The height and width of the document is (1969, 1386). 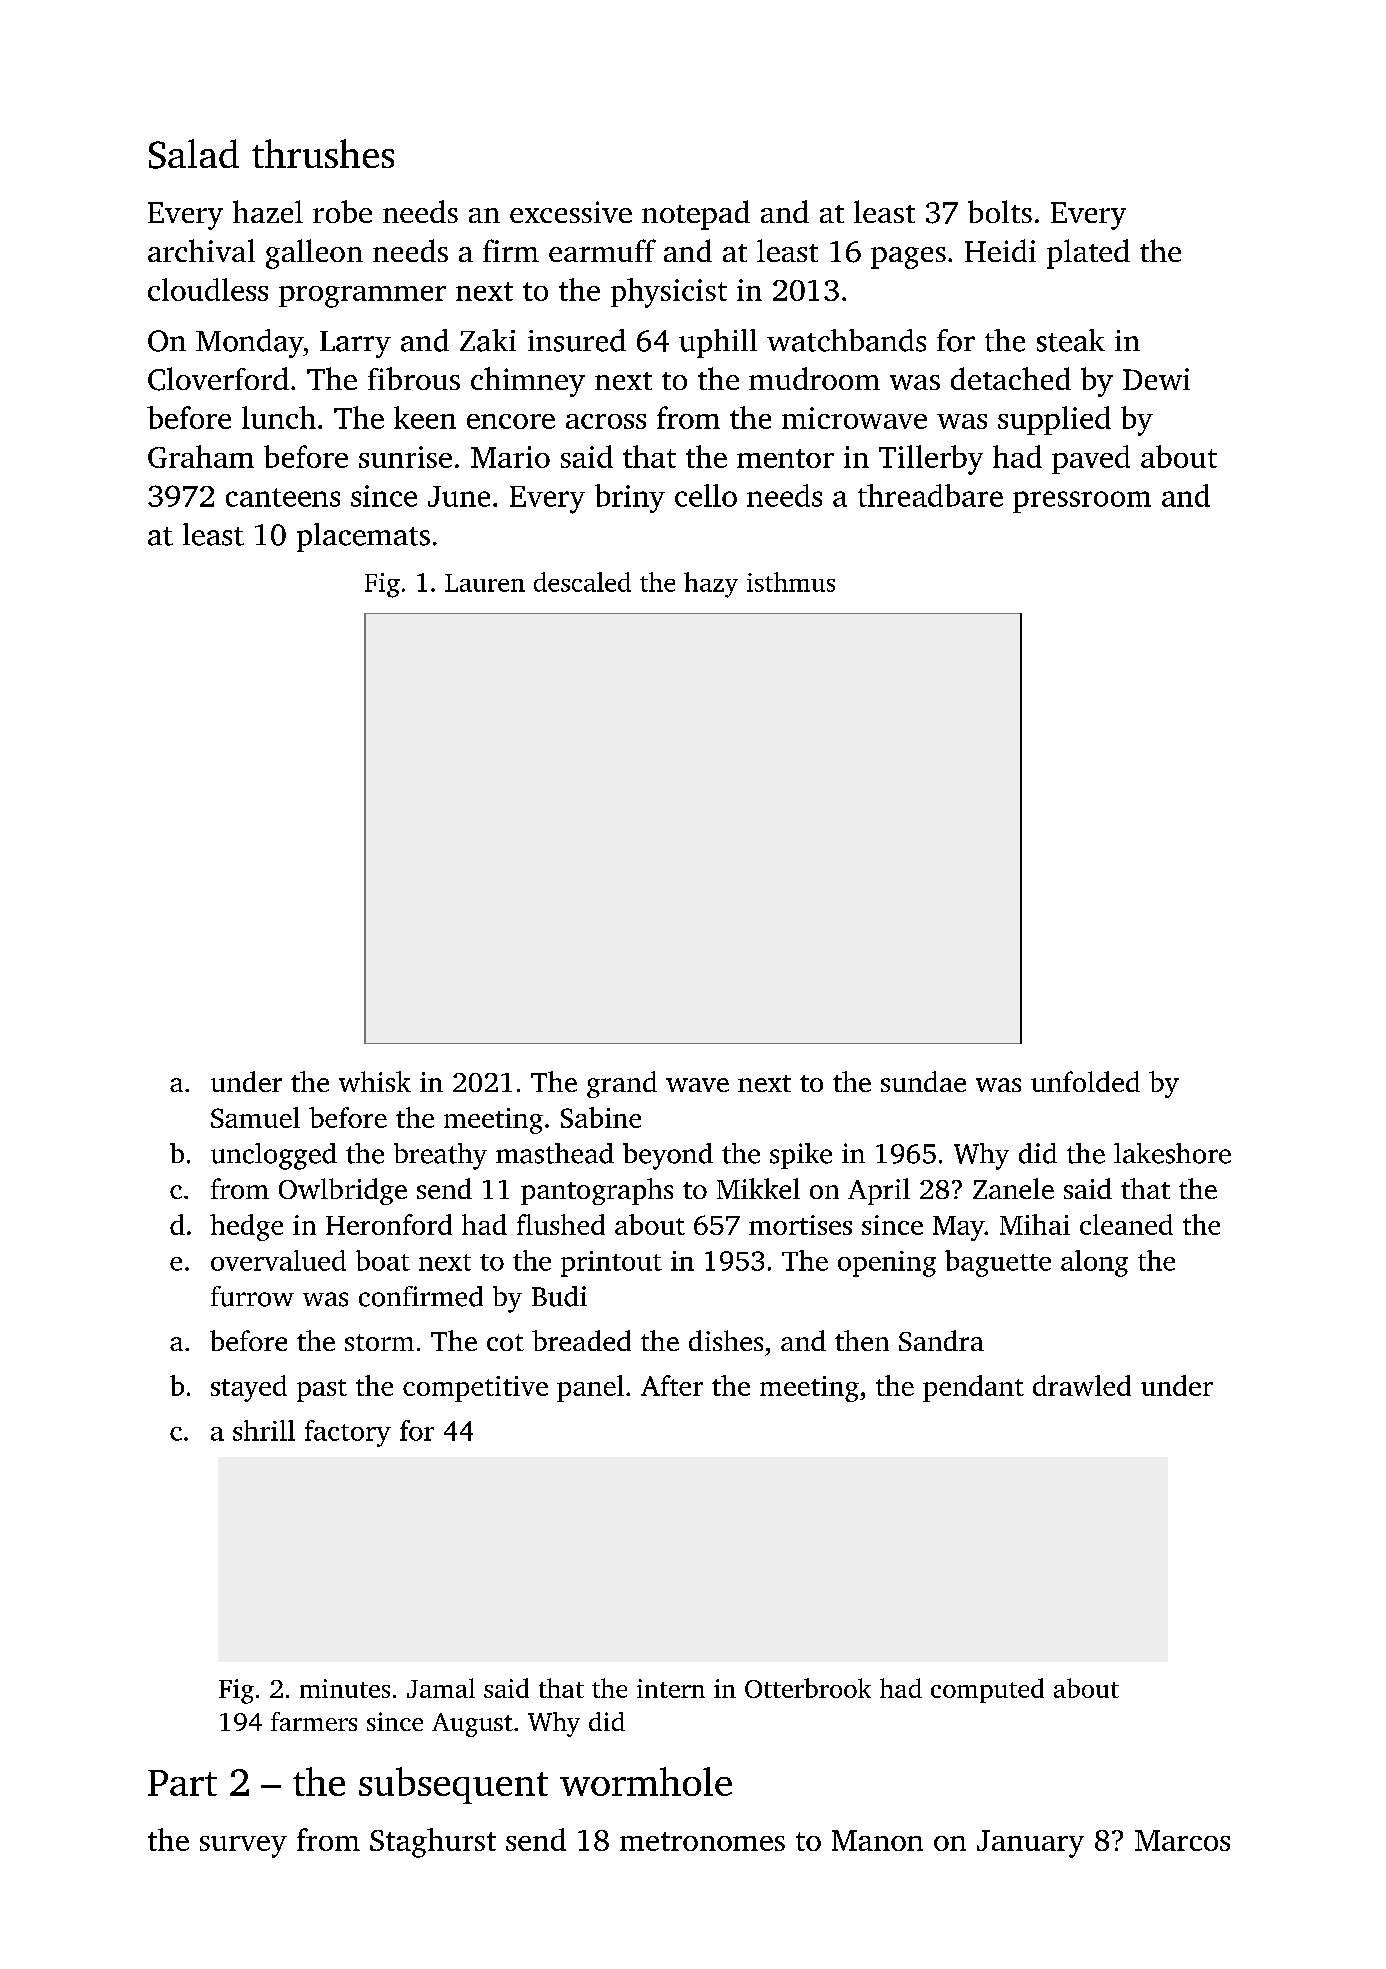 What do you see at coordinates (375, 1081) in the document?
I see `whisk` at bounding box center [375, 1081].
